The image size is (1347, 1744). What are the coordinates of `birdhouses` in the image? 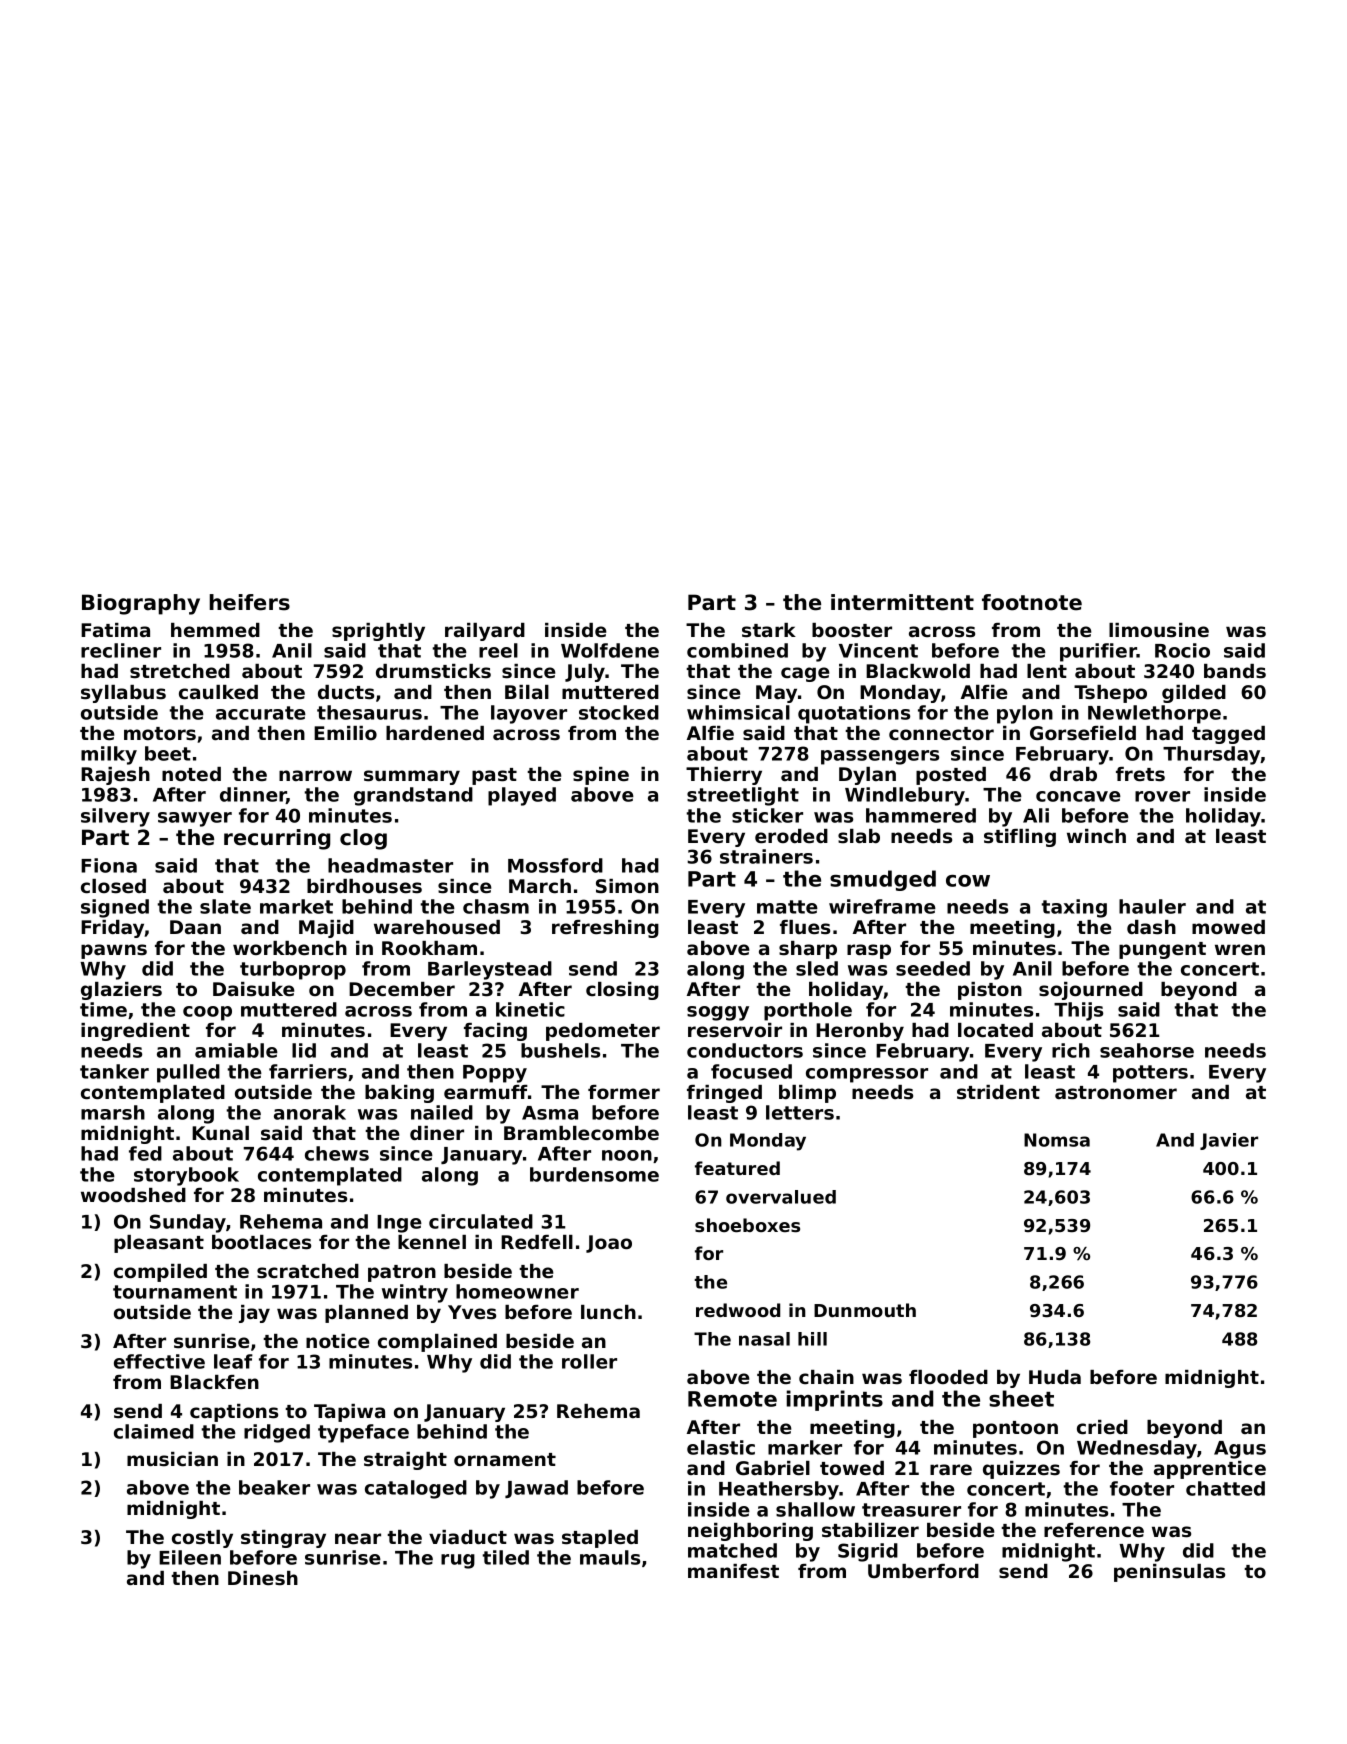 It's located at (364, 886).
